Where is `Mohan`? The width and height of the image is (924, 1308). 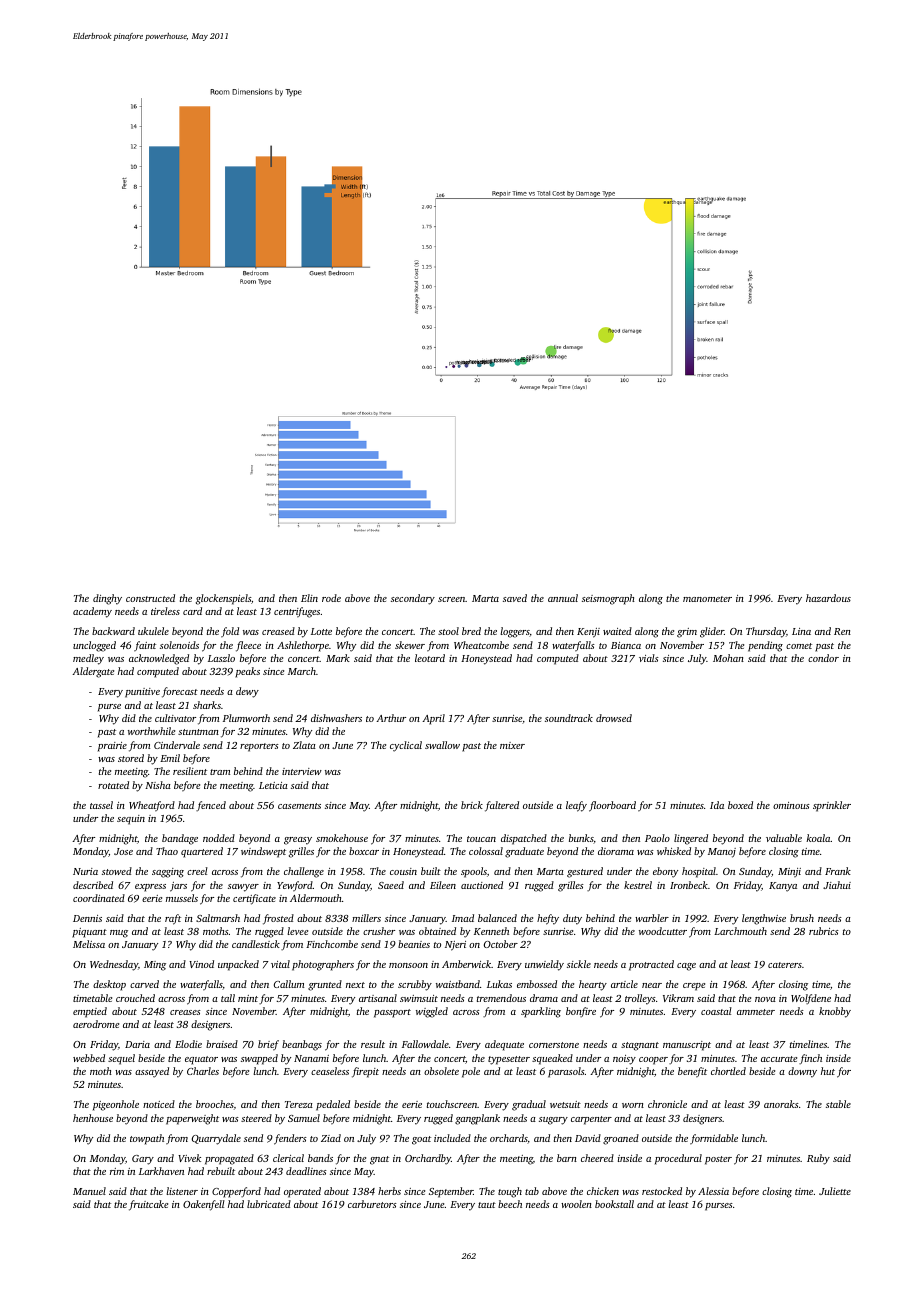
Mohan is located at coordinates (728, 658).
